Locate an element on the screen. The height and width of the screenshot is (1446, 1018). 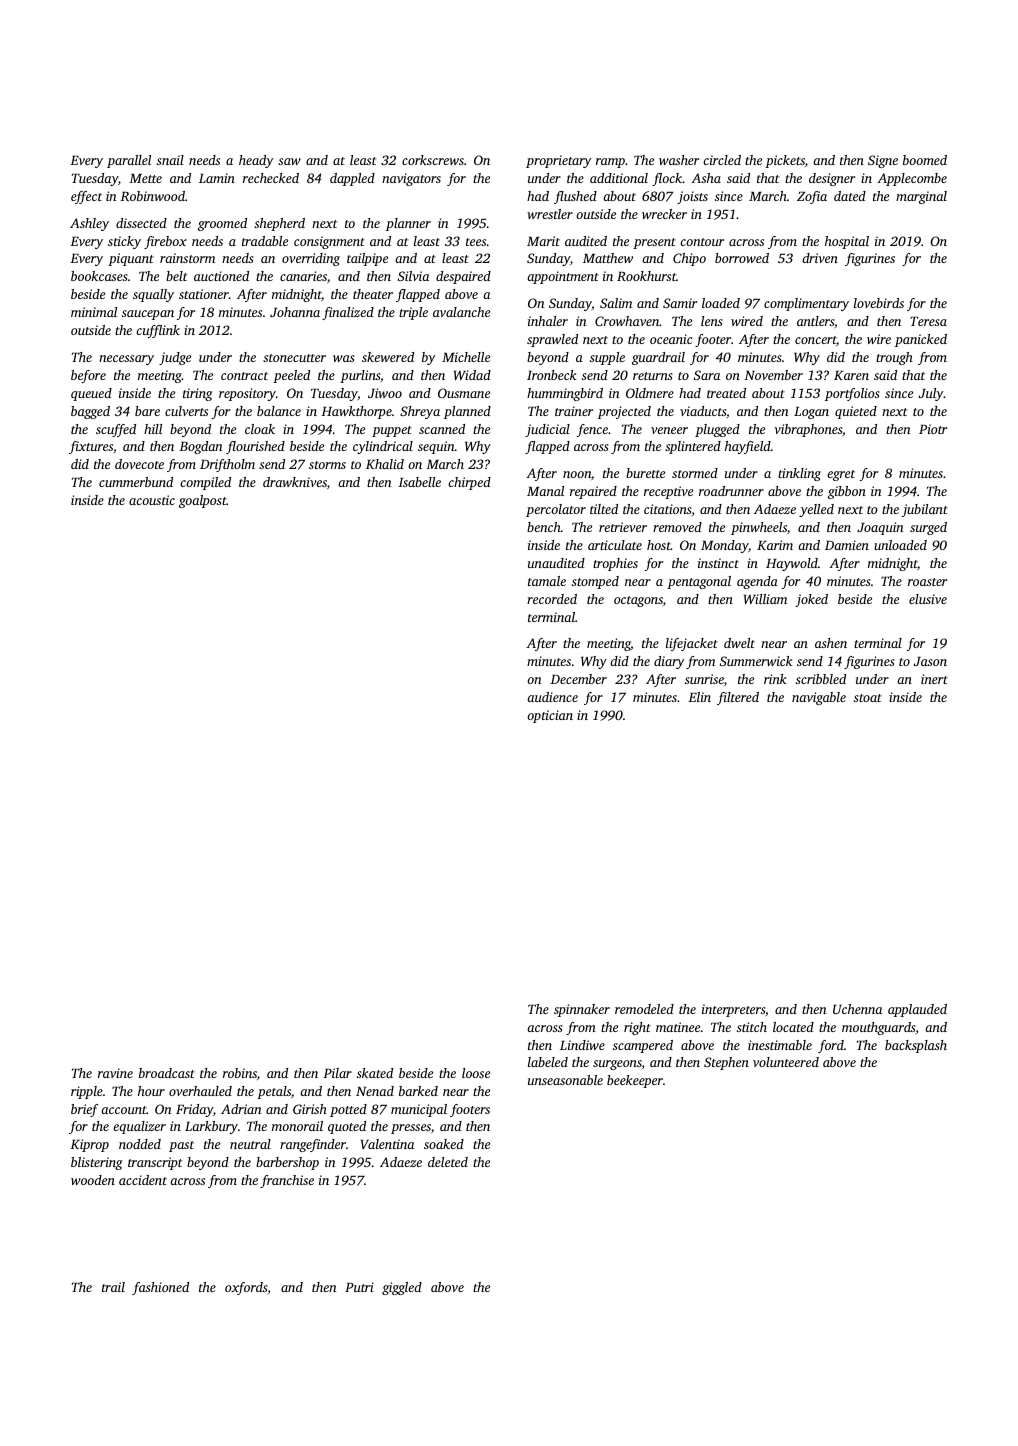
applauded is located at coordinates (917, 1010).
